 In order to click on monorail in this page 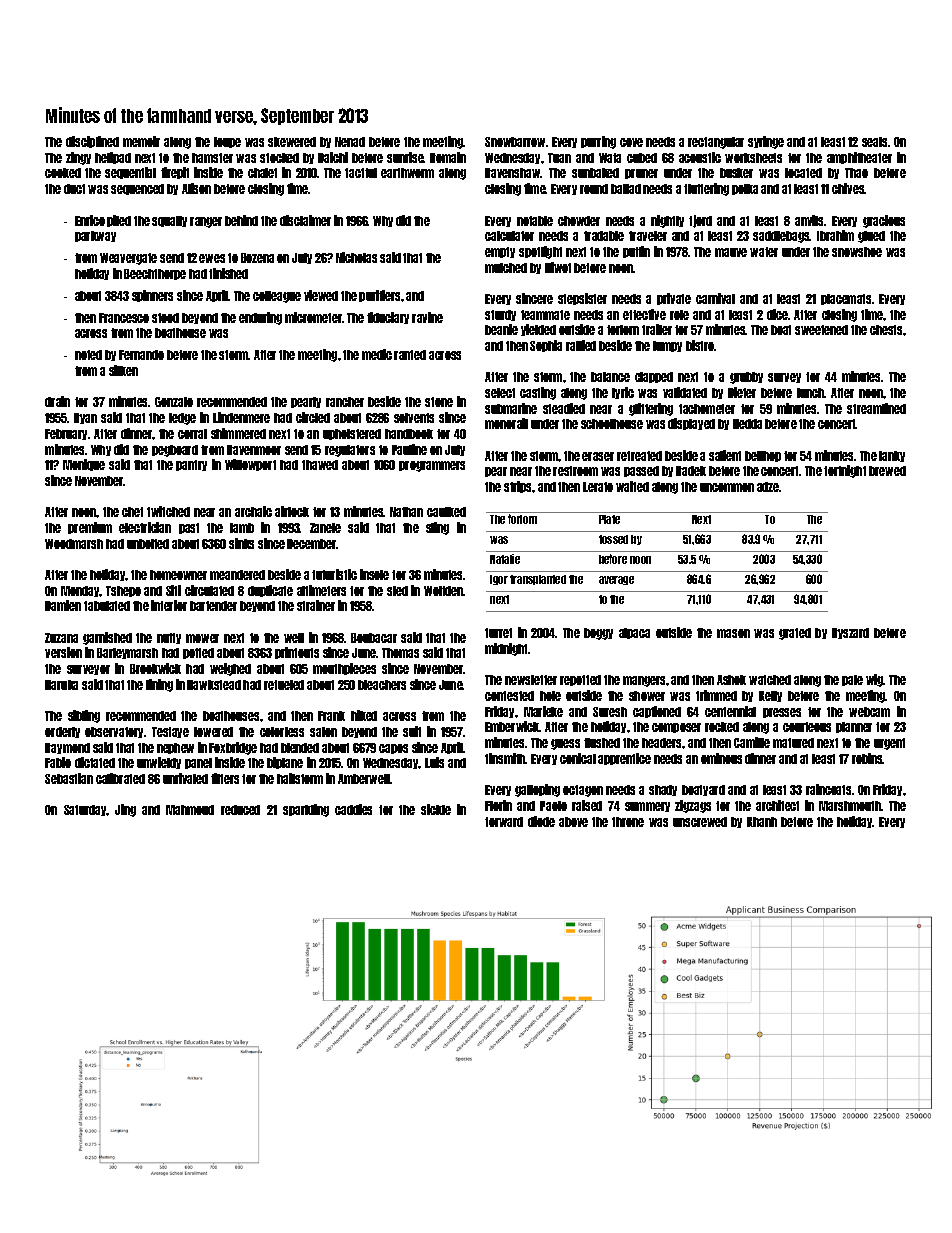, I will do `click(506, 423)`.
